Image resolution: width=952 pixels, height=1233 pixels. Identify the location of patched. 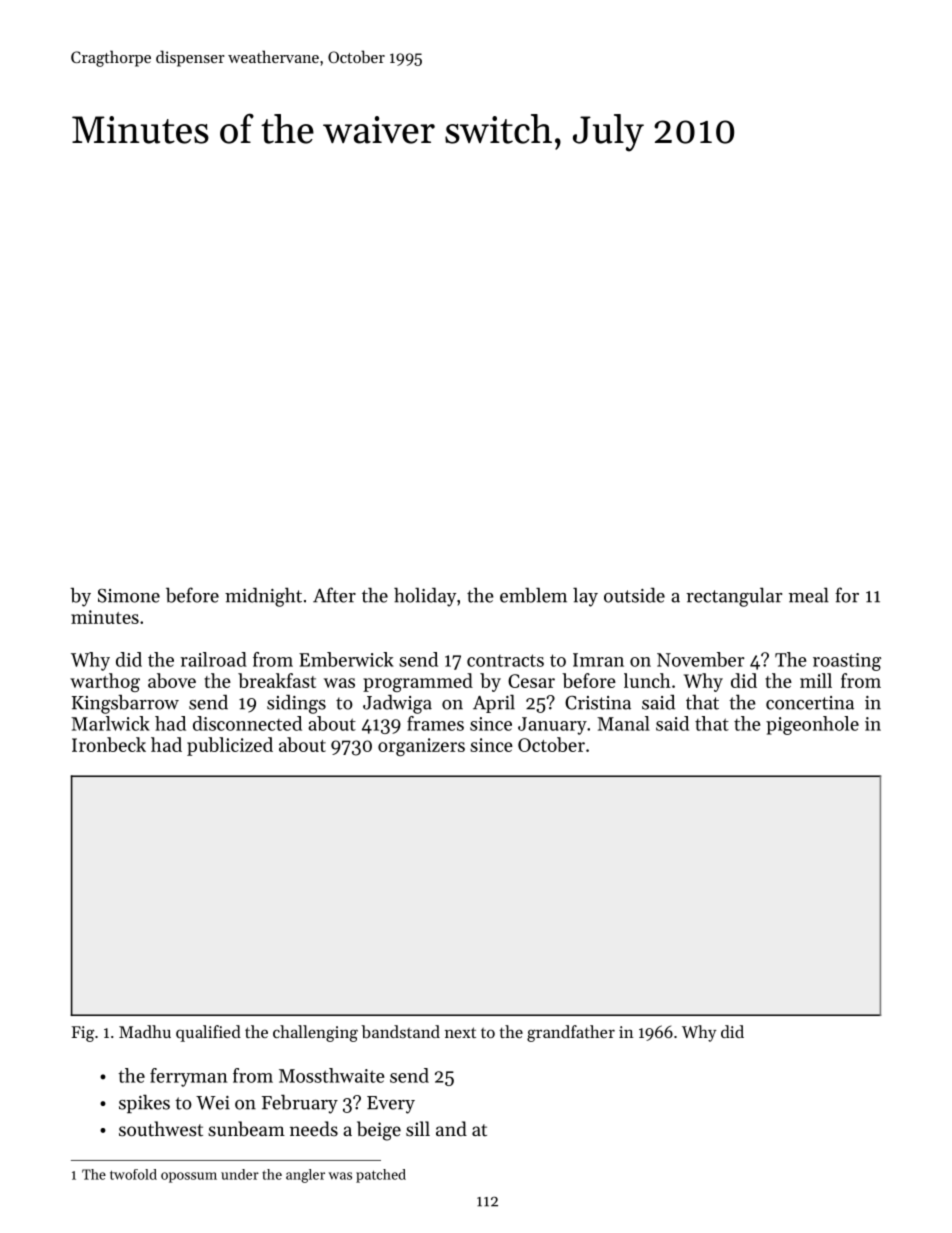
(381, 1176).
